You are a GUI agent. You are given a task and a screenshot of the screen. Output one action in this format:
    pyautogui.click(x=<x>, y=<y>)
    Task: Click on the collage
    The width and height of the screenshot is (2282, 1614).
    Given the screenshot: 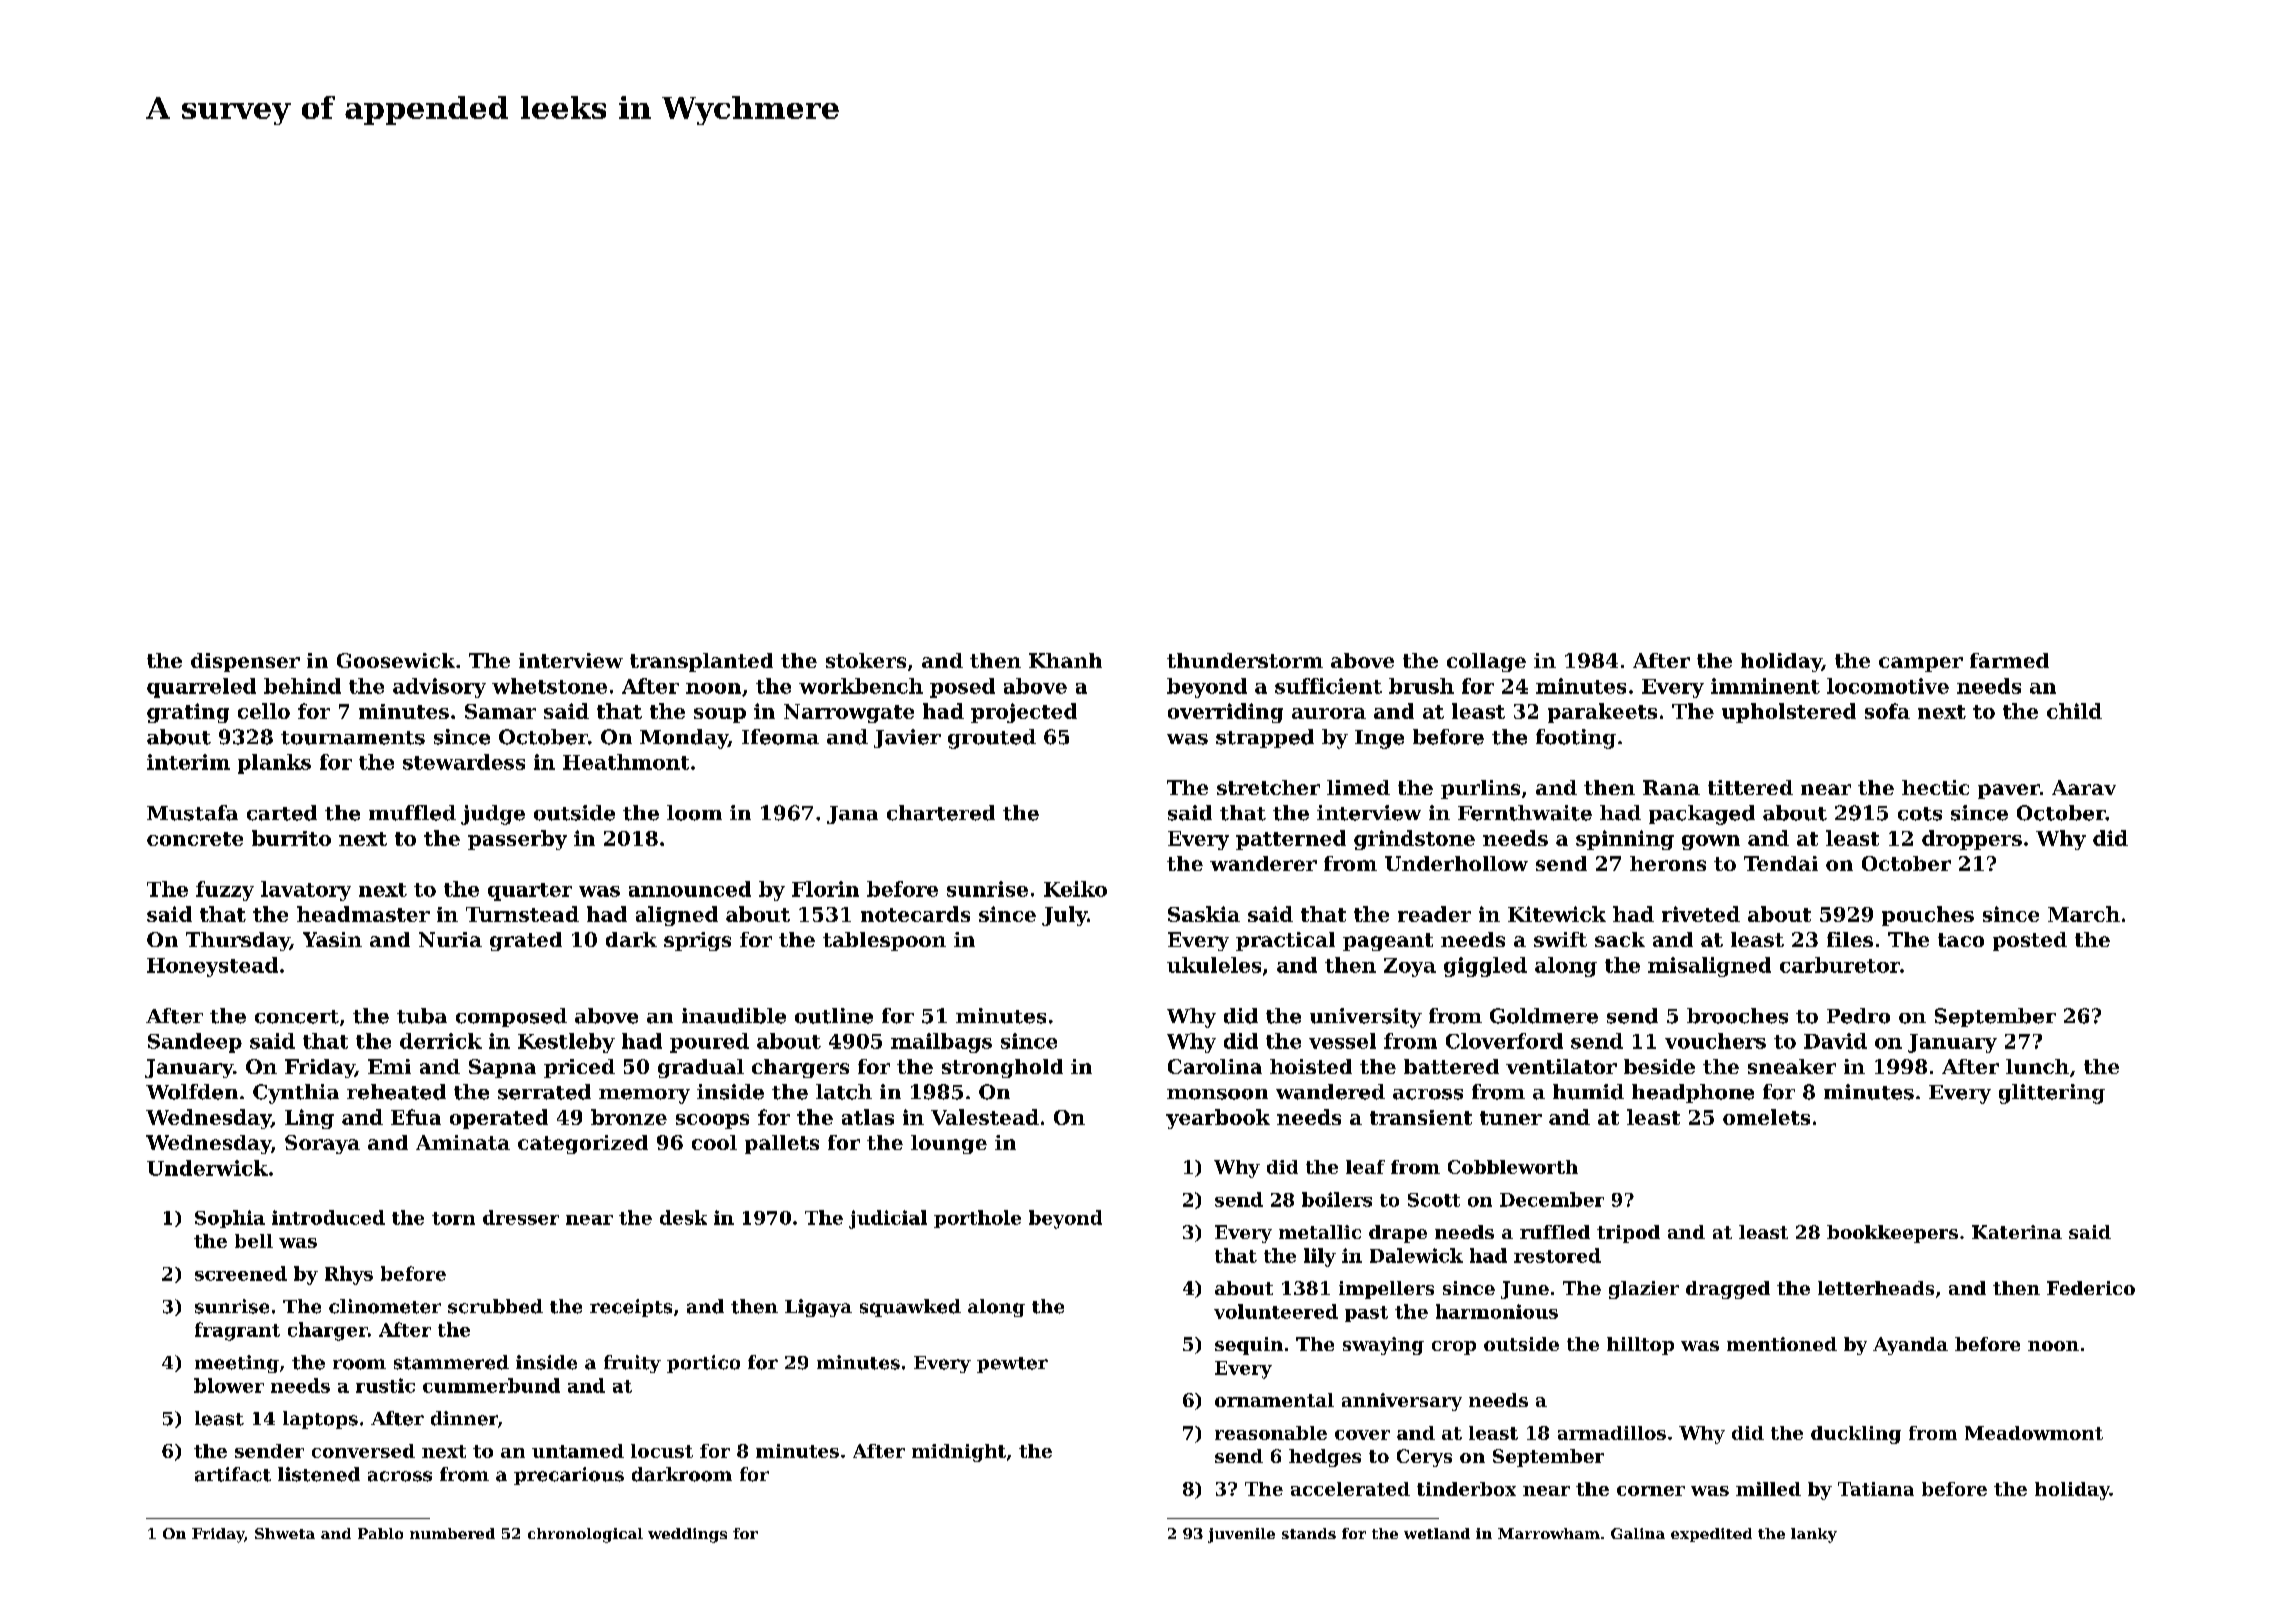 What is the action you would take?
    pyautogui.click(x=1486, y=662)
